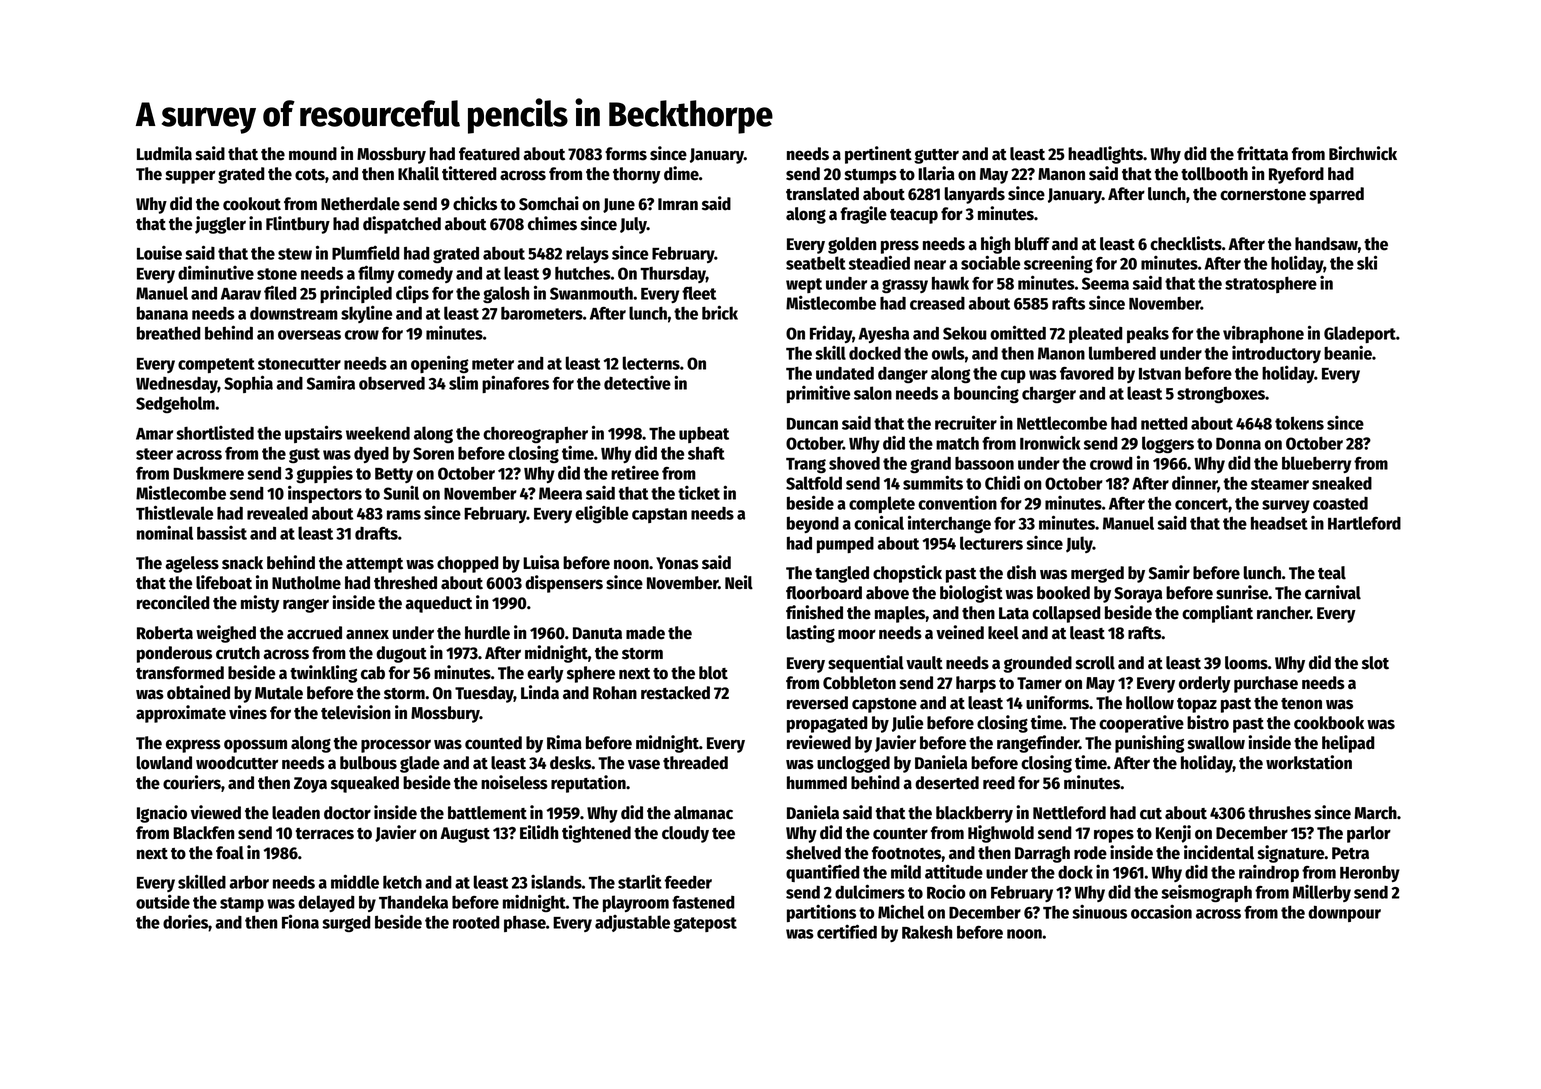 The height and width of the image is (1089, 1541). I want to click on hummed, so click(817, 783).
